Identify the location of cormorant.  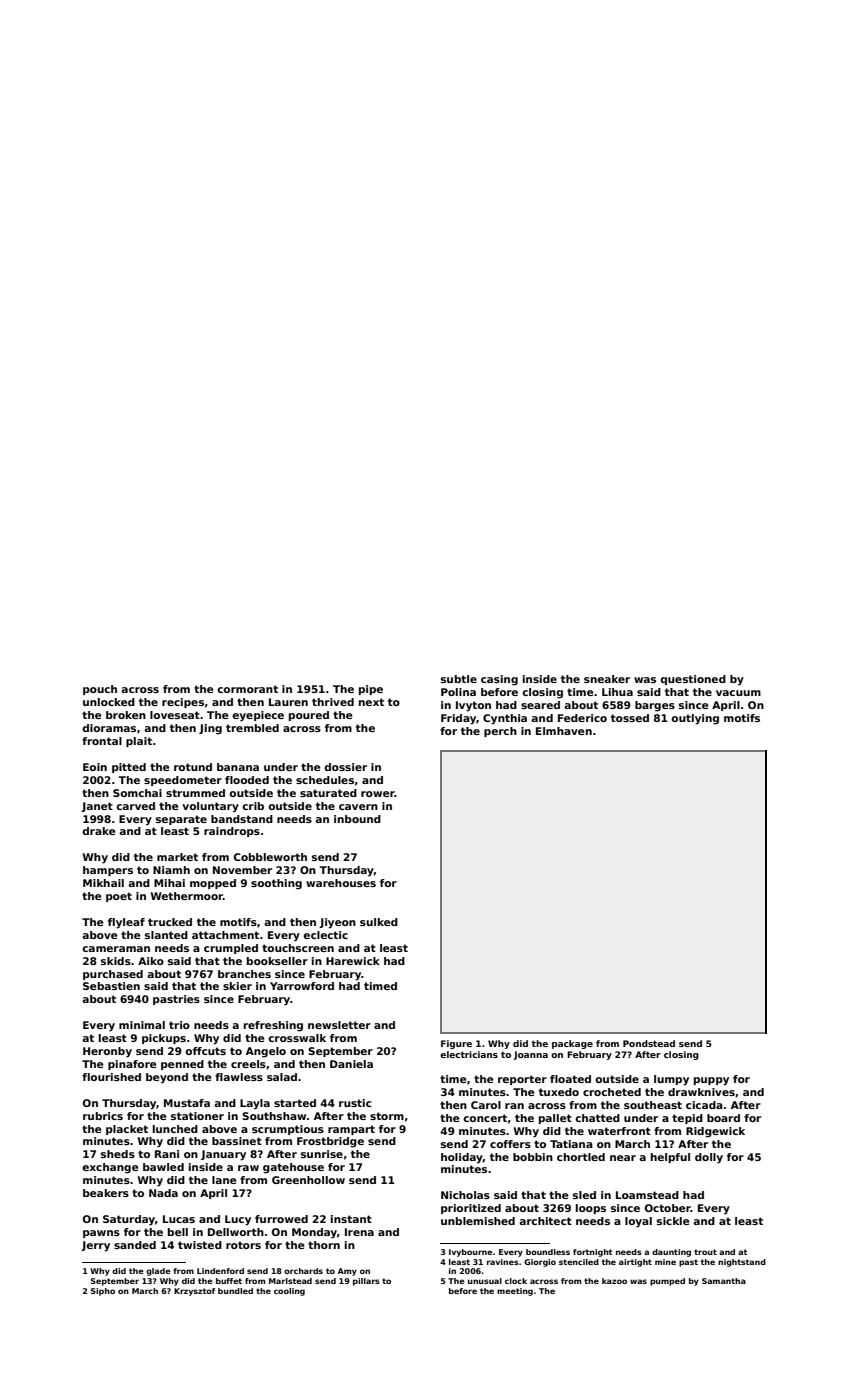
(247, 689).
